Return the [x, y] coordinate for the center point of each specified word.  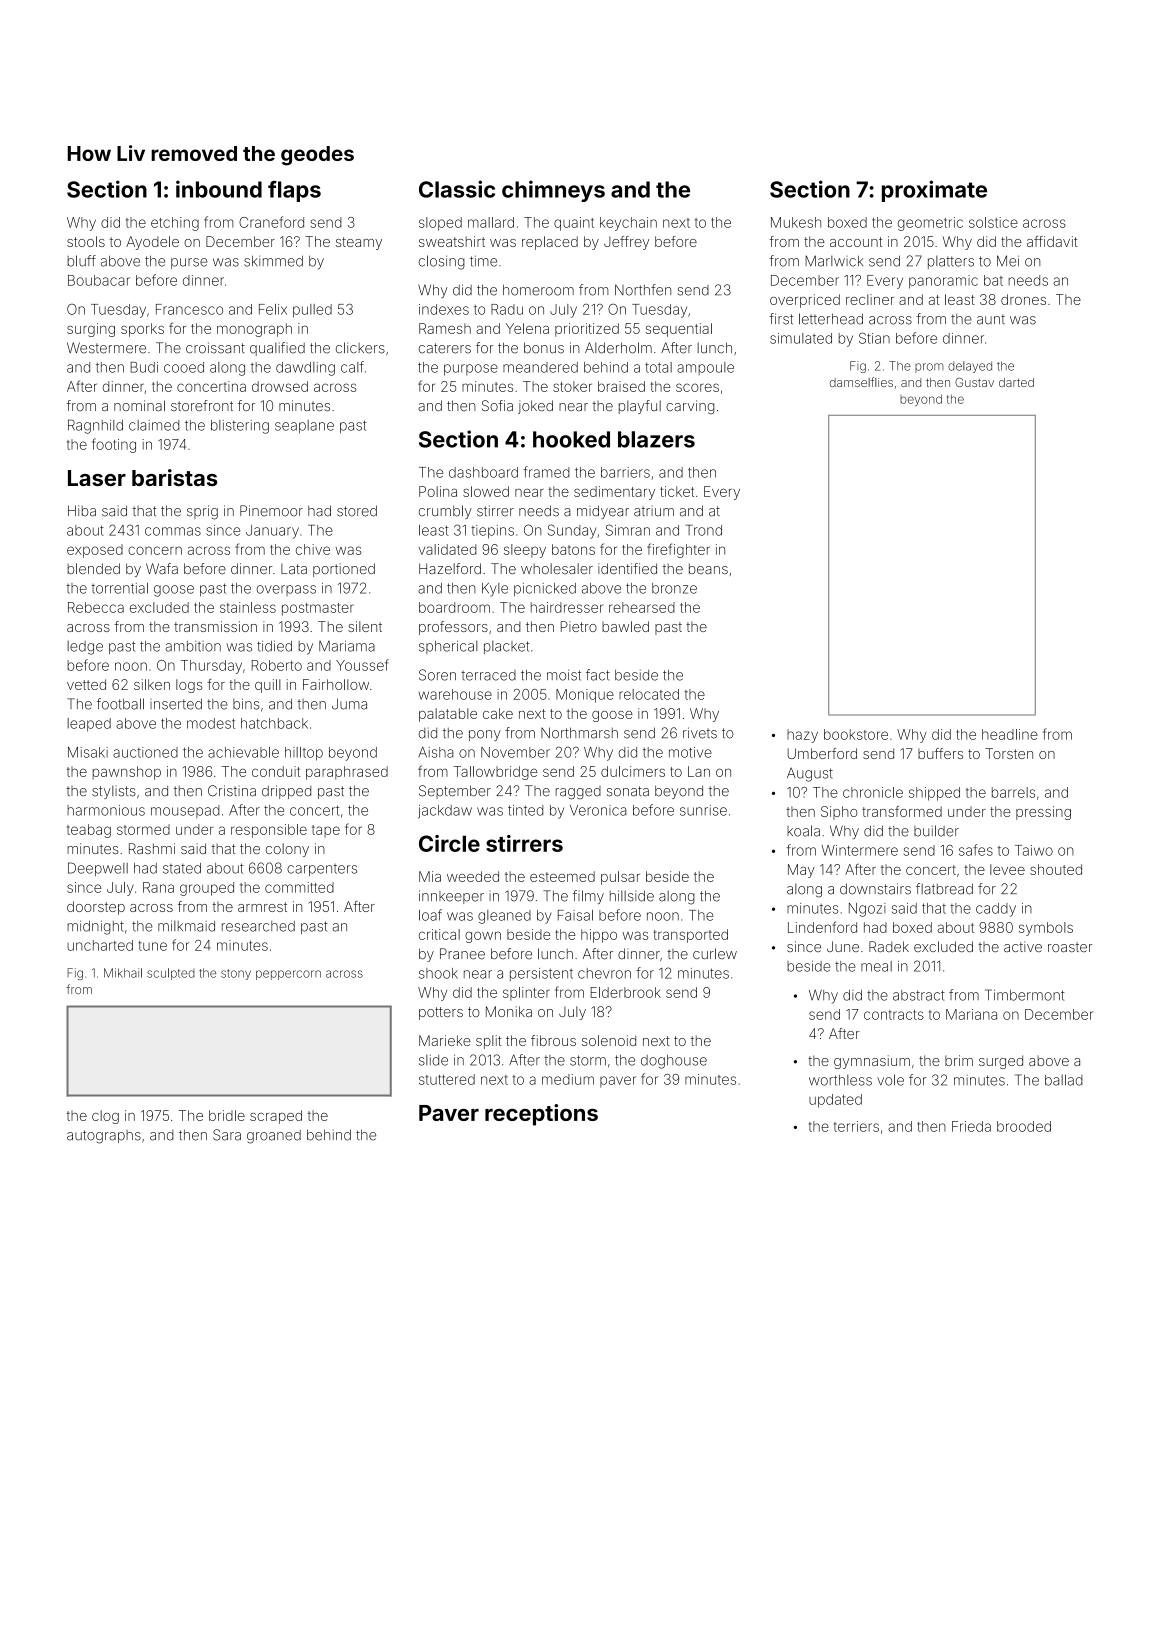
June [843, 946]
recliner [870, 299]
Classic [457, 189]
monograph [254, 330]
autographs [104, 1137]
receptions [541, 1115]
